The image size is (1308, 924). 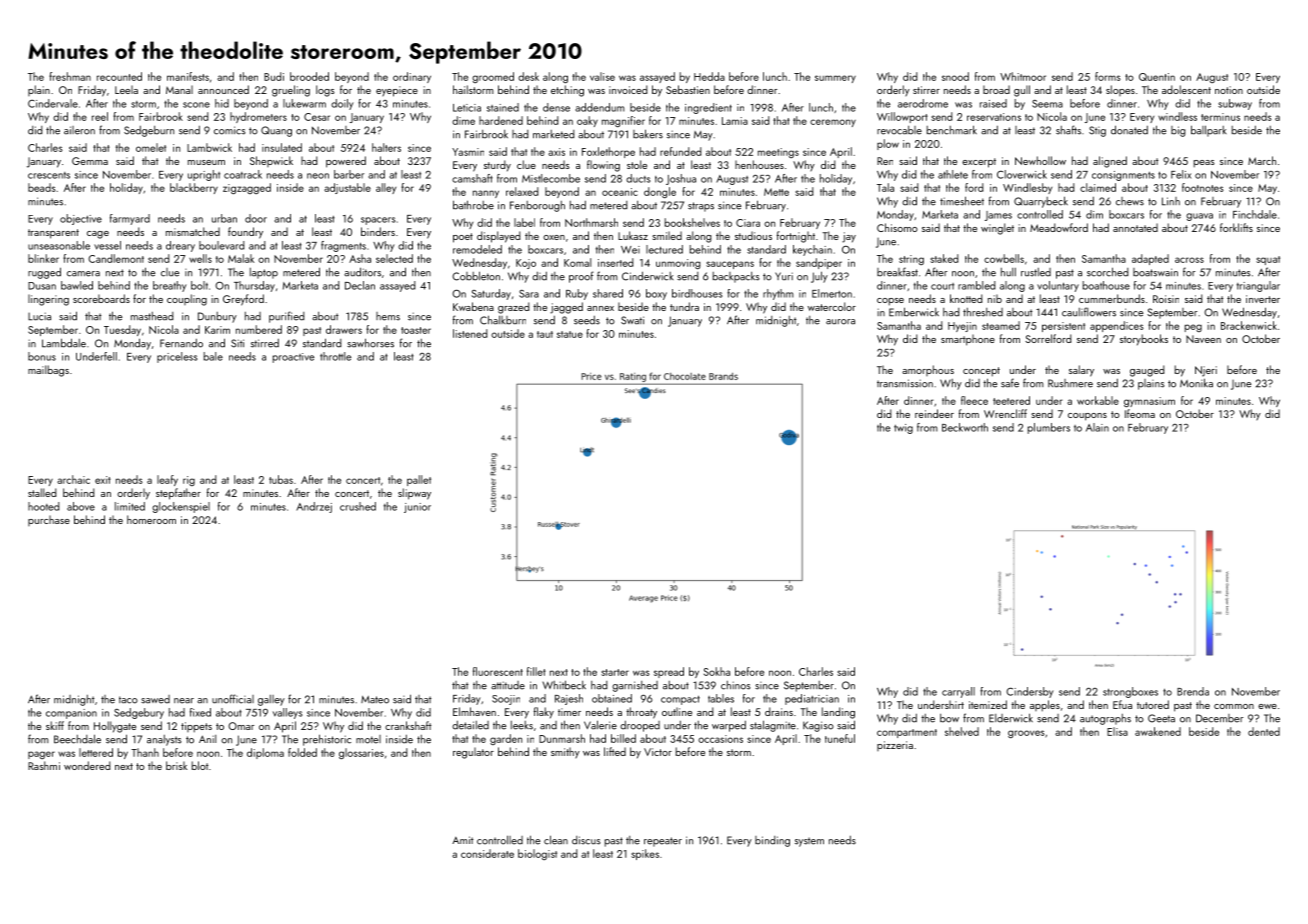 I want to click on valise, so click(x=602, y=76).
